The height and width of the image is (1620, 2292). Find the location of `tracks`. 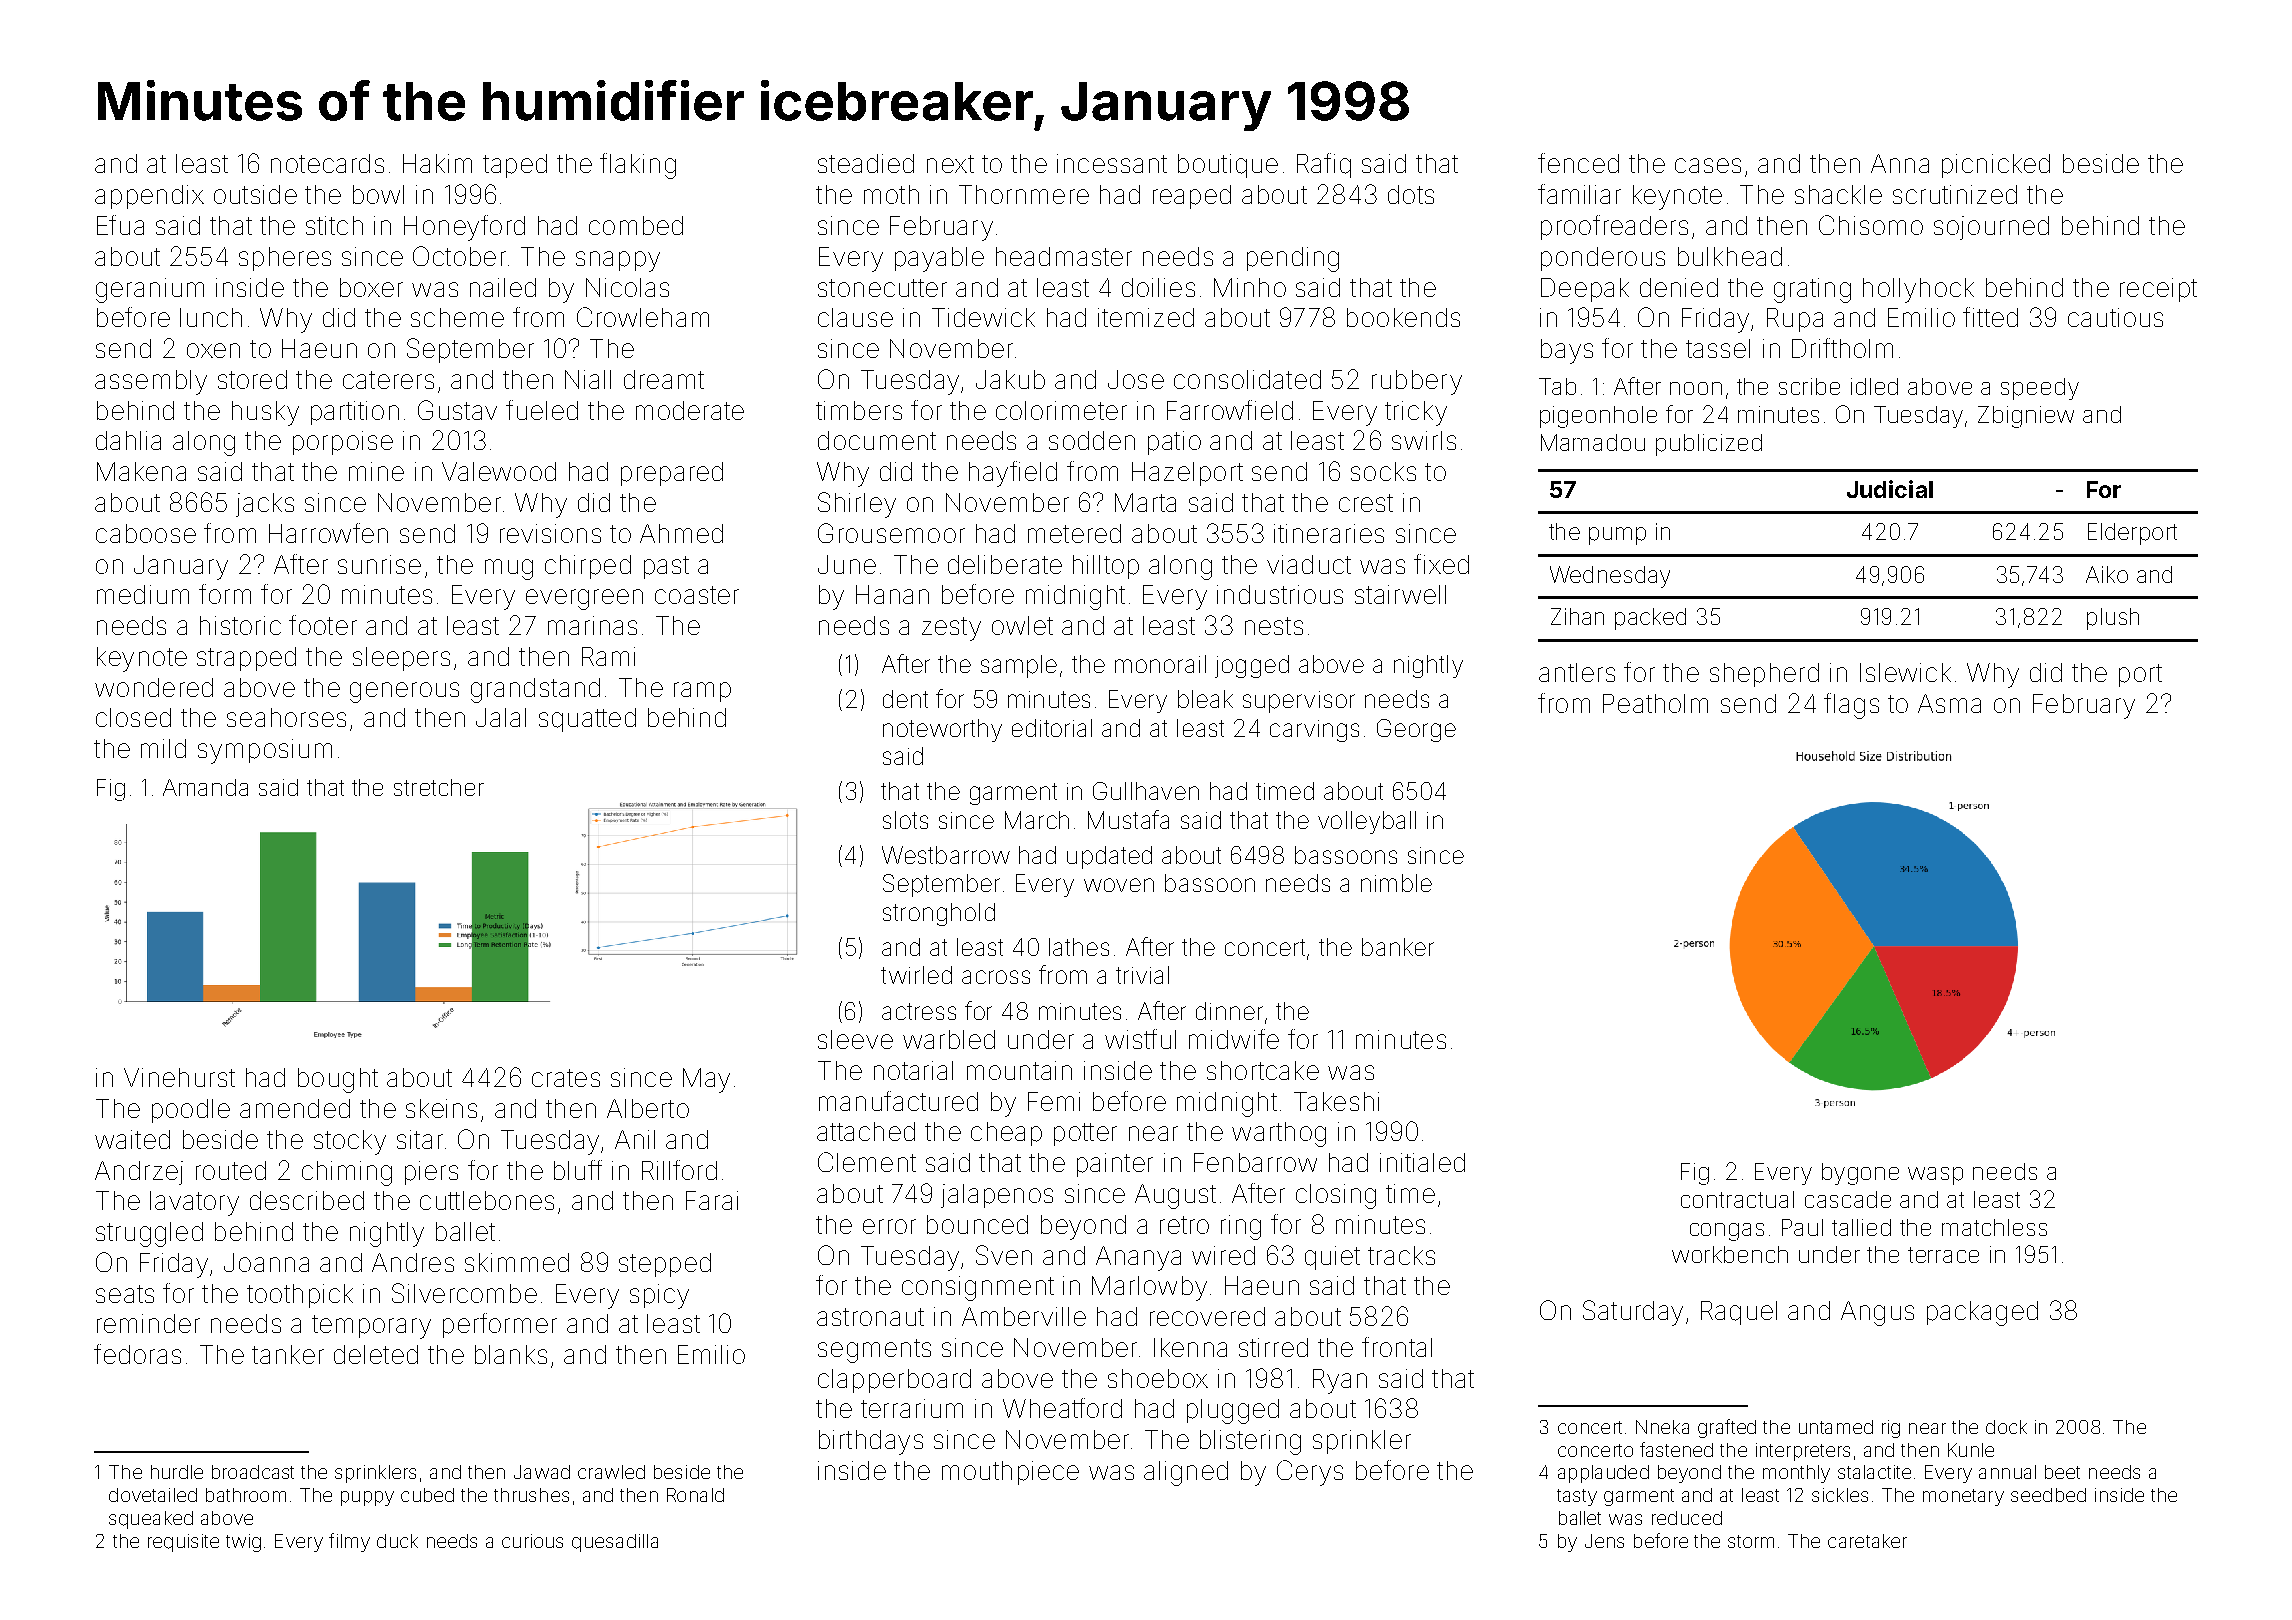

tracks is located at coordinates (1401, 1255).
